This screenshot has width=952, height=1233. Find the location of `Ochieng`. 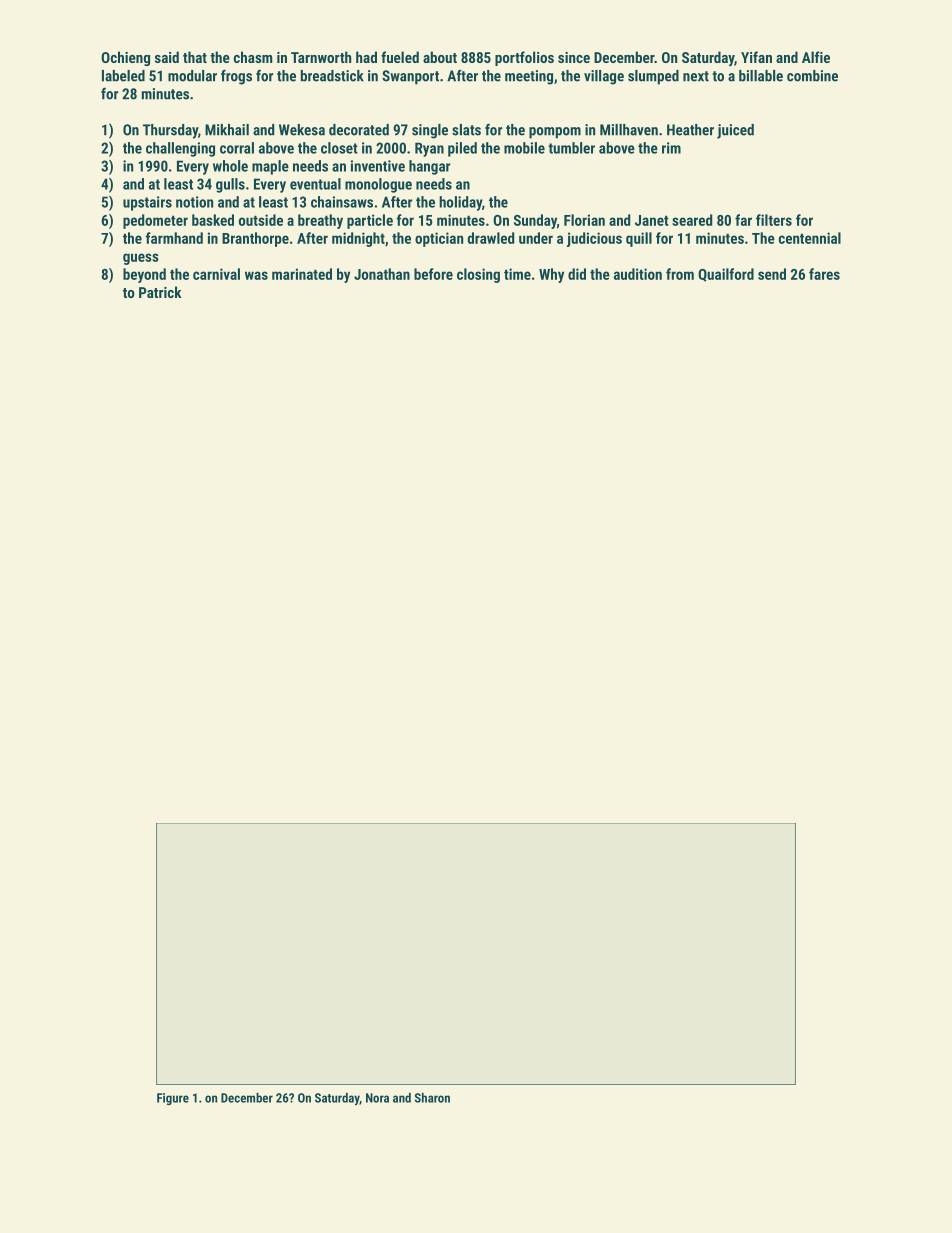

Ochieng is located at coordinates (125, 58).
